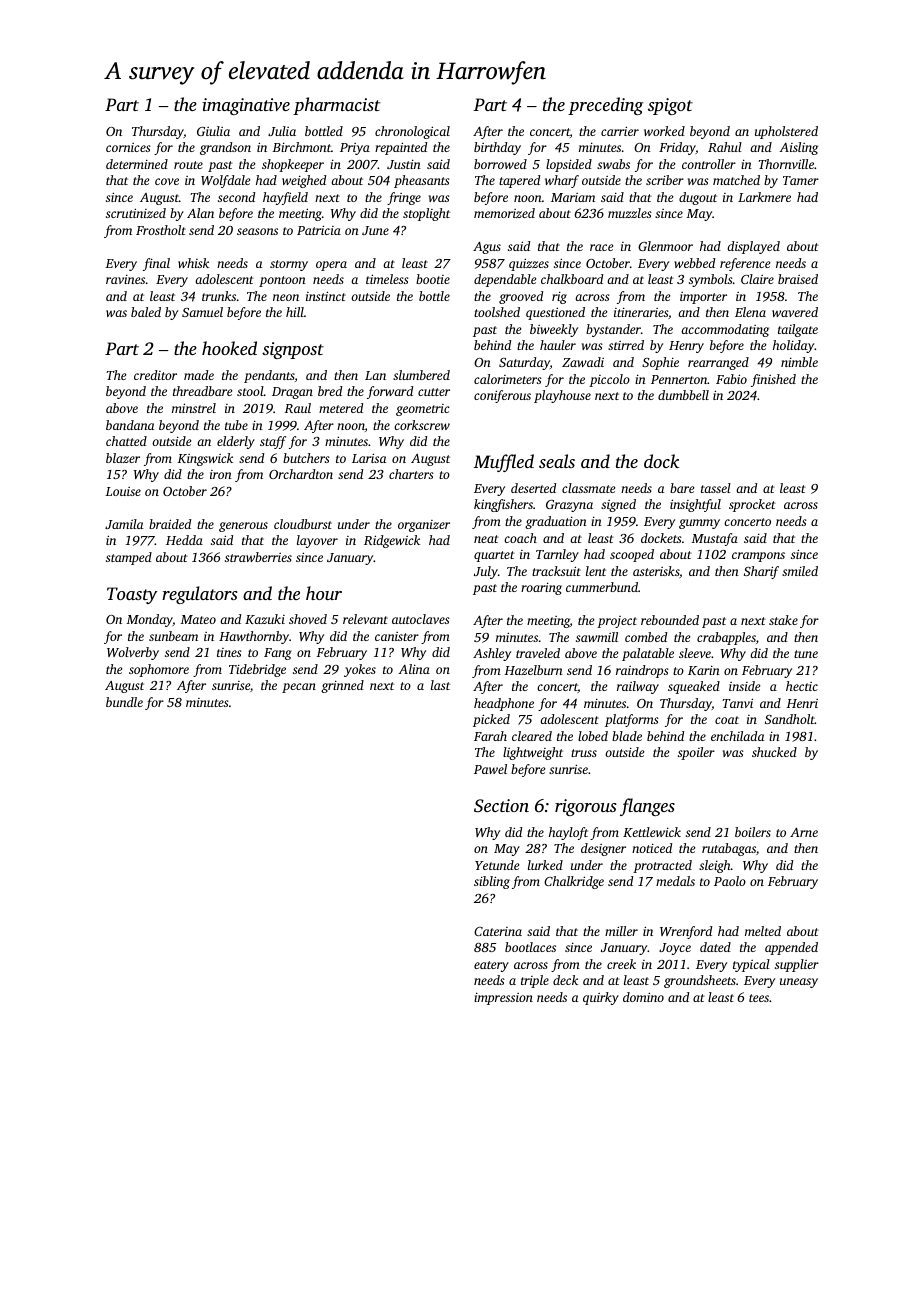 This image has height=1314, width=924. Describe the element at coordinates (490, 736) in the image. I see `Farah` at that location.
